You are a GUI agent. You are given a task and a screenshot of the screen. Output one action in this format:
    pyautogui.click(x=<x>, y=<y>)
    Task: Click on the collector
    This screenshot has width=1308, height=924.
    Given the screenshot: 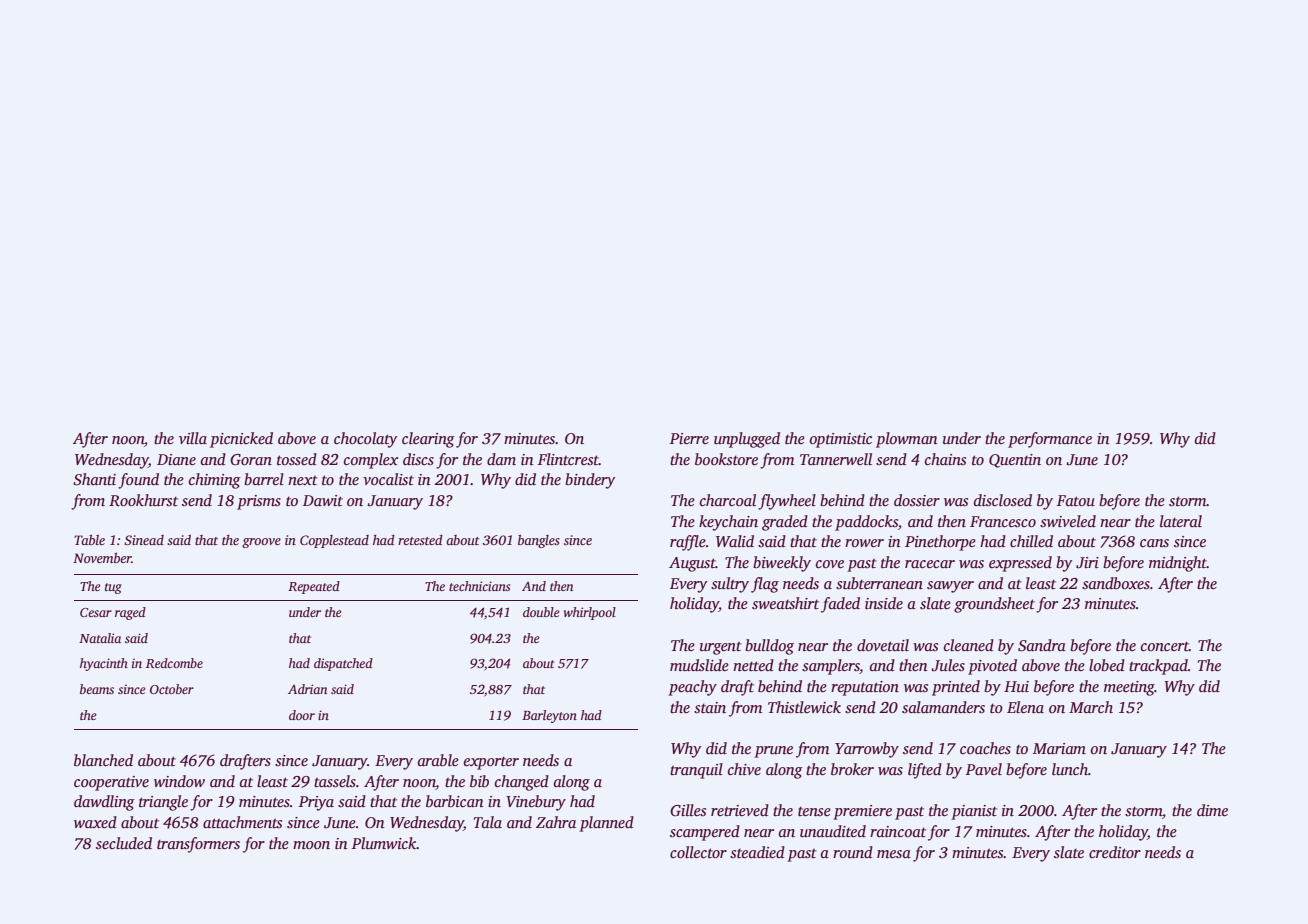 What is the action you would take?
    pyautogui.click(x=698, y=852)
